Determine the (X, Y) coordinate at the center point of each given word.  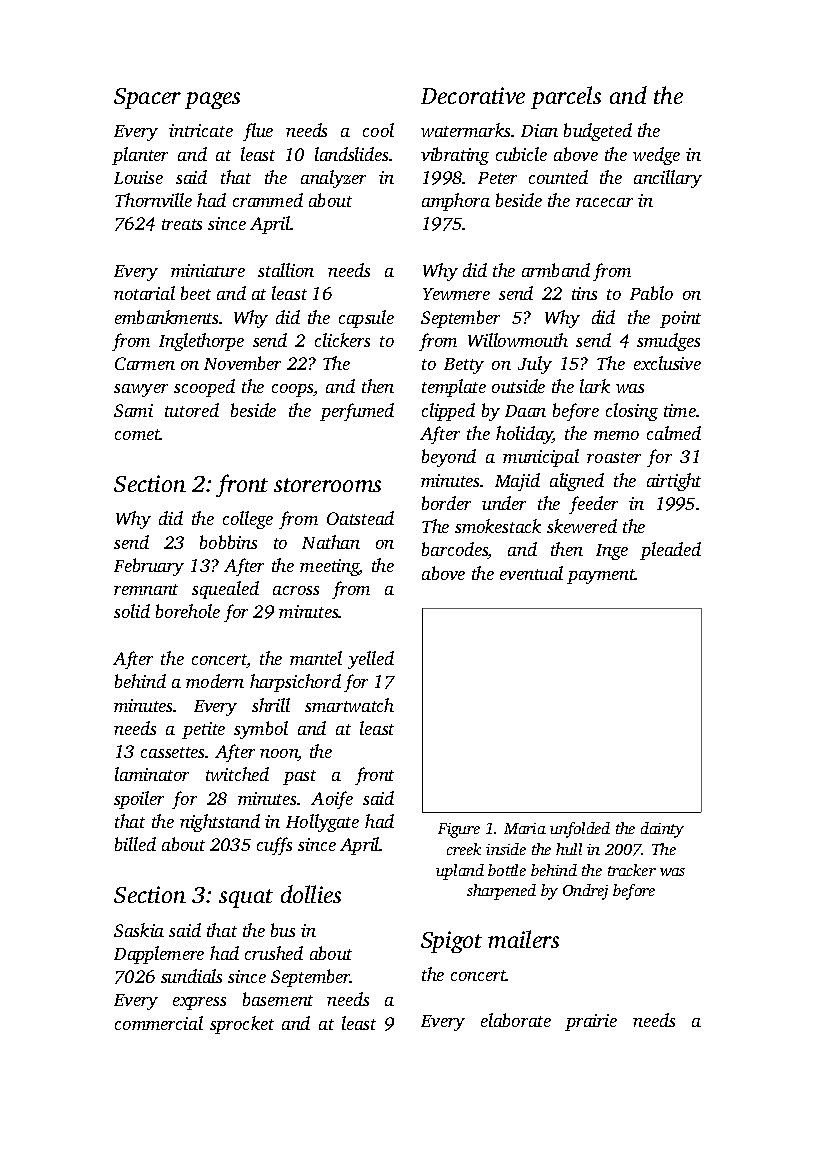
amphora (456, 202)
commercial (159, 1023)
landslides (351, 154)
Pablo (651, 293)
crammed (268, 200)
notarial (144, 293)
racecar (604, 202)
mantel (316, 658)
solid (132, 611)
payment (601, 576)
